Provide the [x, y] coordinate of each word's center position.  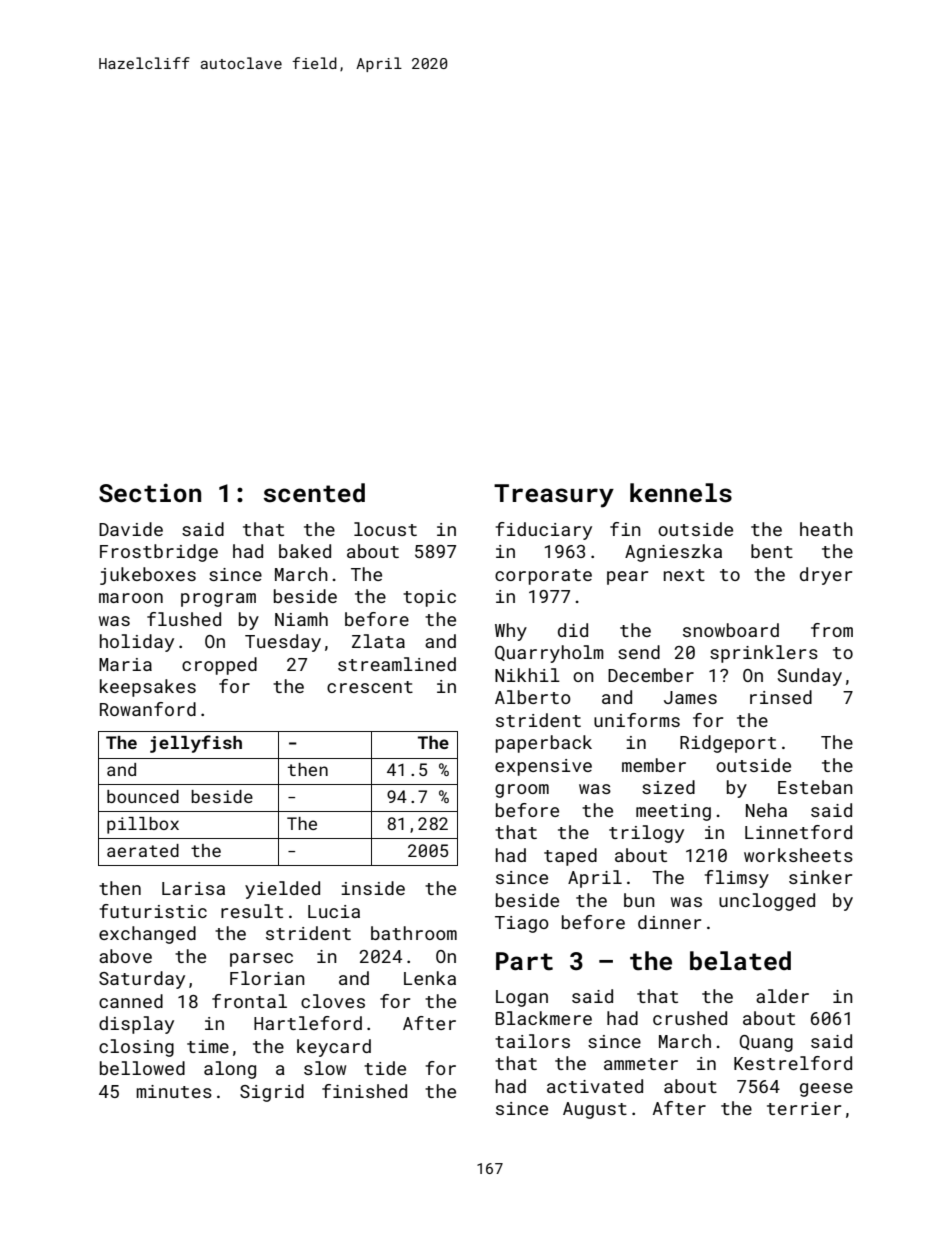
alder [782, 996]
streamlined [397, 664]
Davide [131, 529]
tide [385, 1068]
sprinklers [764, 654]
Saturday [142, 980]
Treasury [554, 496]
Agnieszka [673, 553]
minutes [174, 1091]
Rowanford [148, 709]
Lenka [430, 978]
